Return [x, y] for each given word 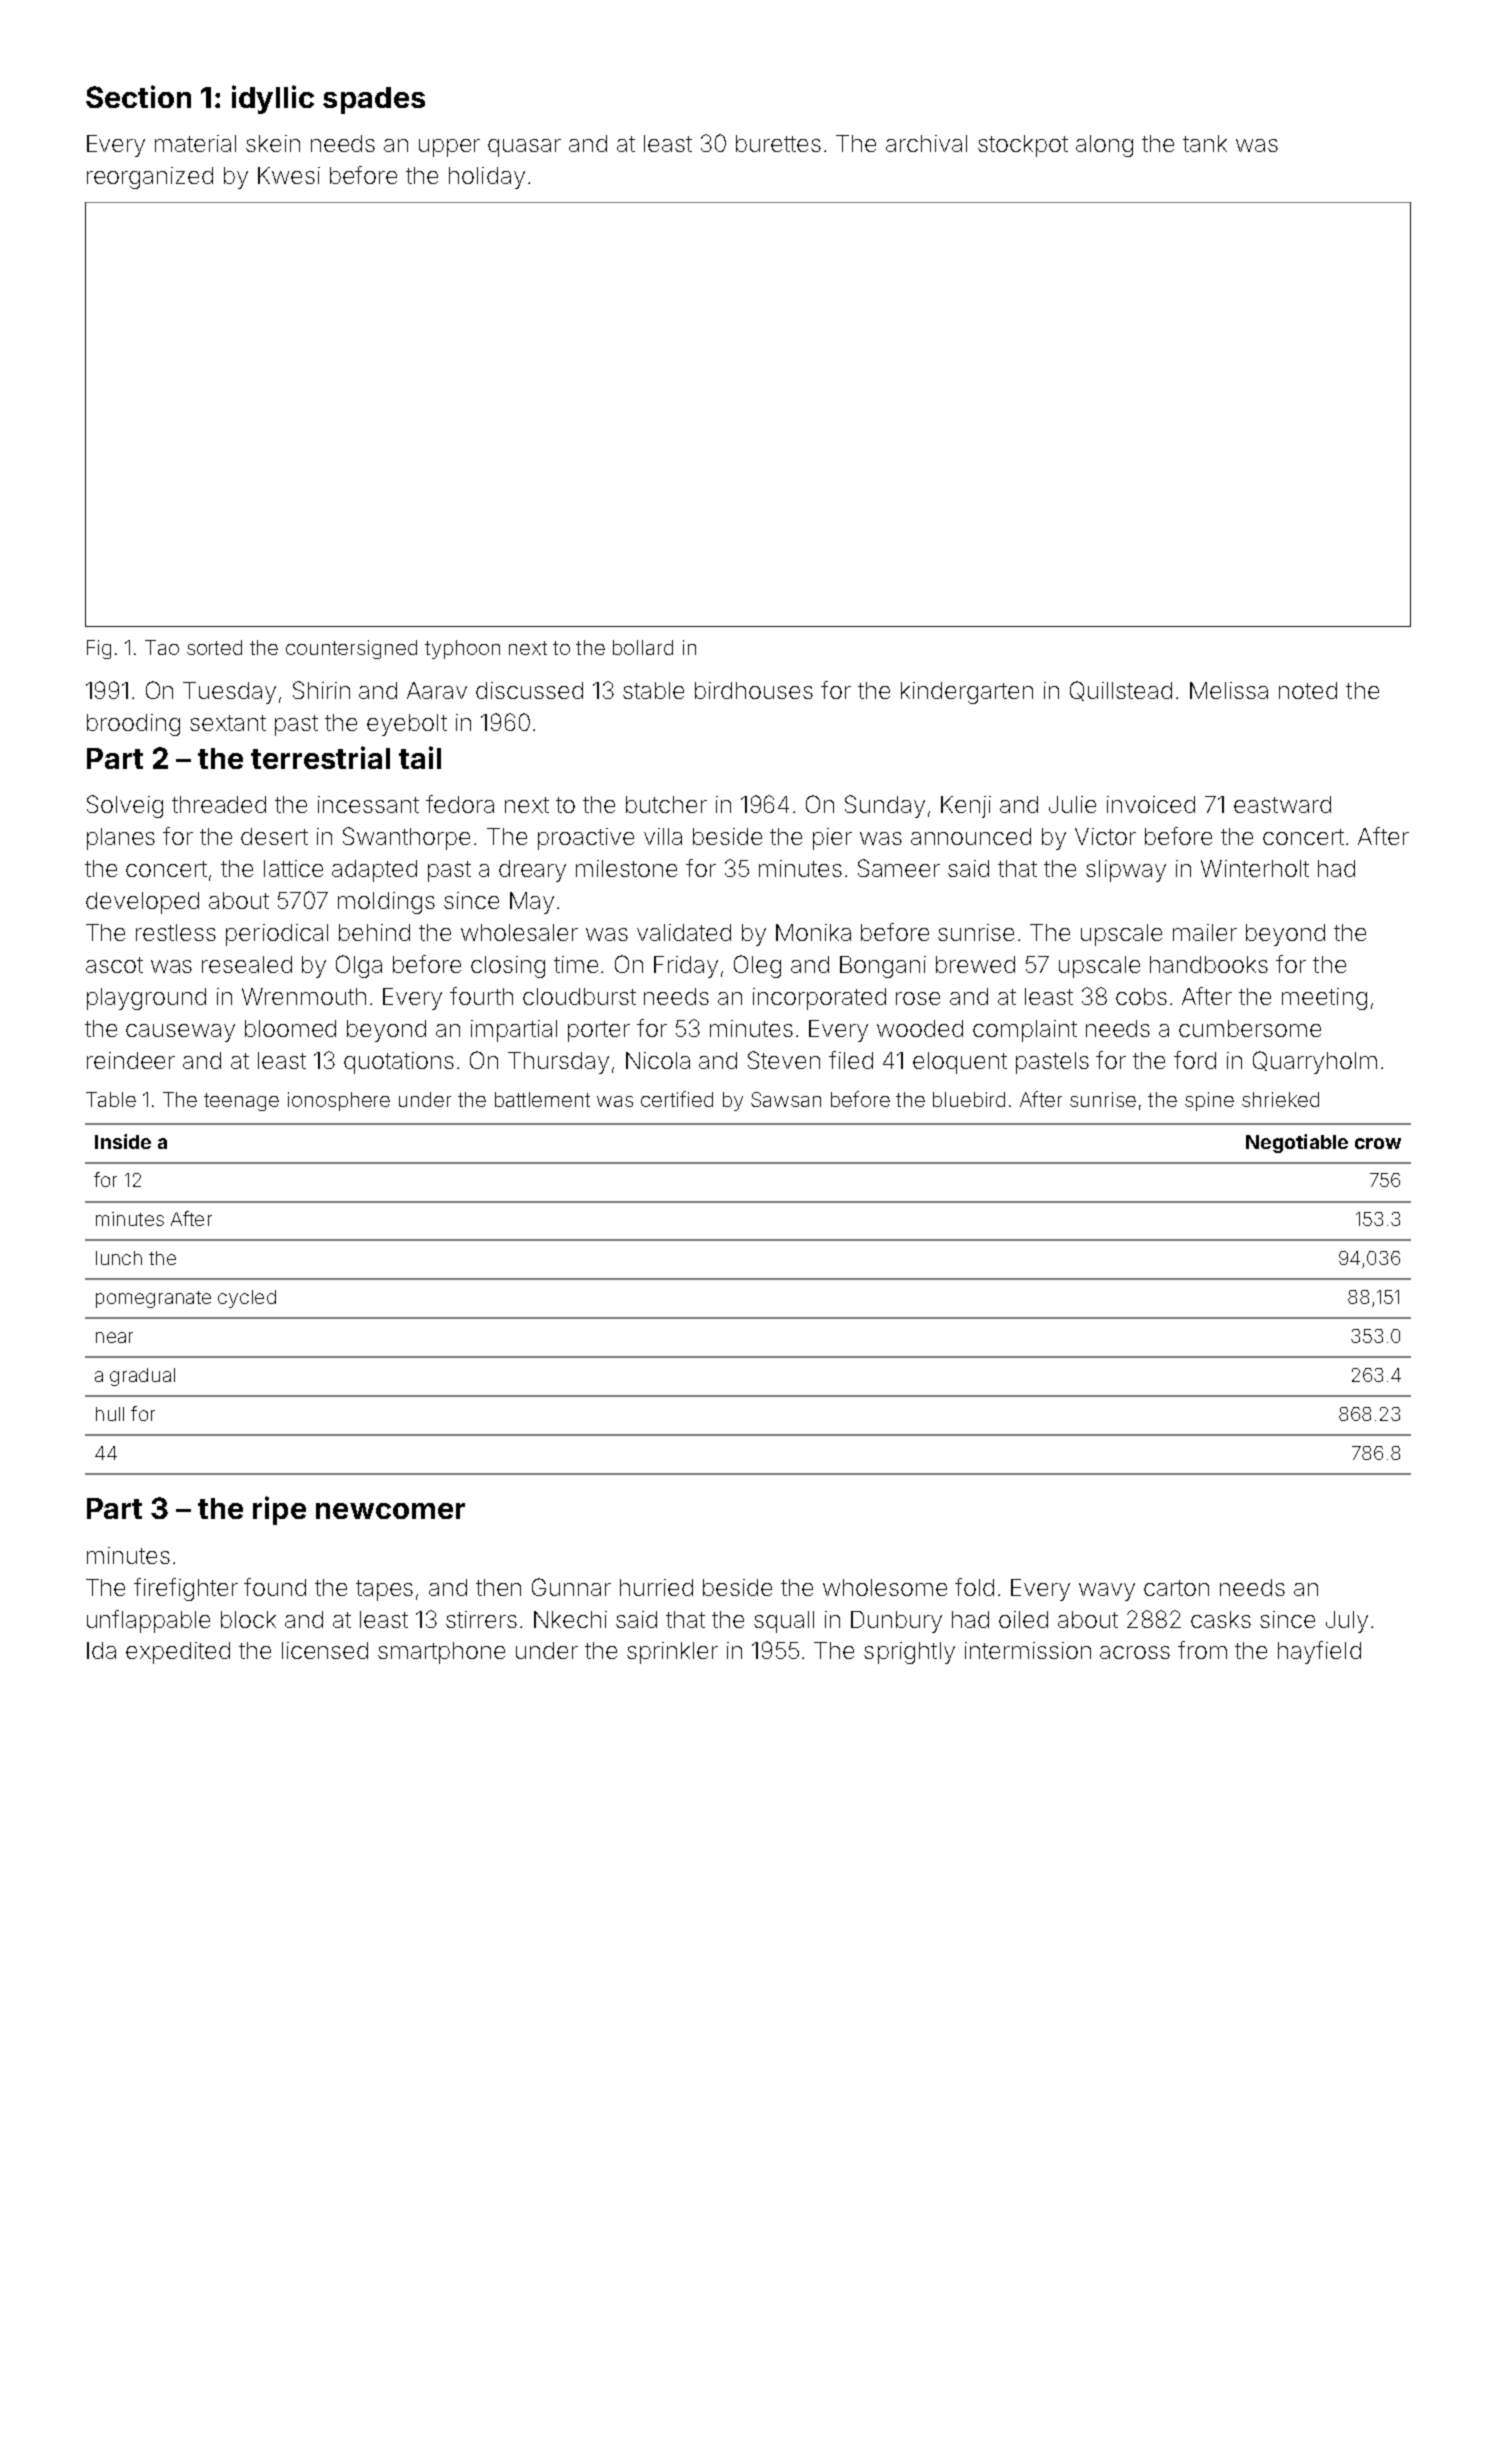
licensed [325, 1650]
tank [1205, 143]
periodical [277, 935]
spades [374, 100]
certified [677, 1099]
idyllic [273, 99]
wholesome [885, 1587]
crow [1378, 1143]
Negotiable [1297, 1143]
